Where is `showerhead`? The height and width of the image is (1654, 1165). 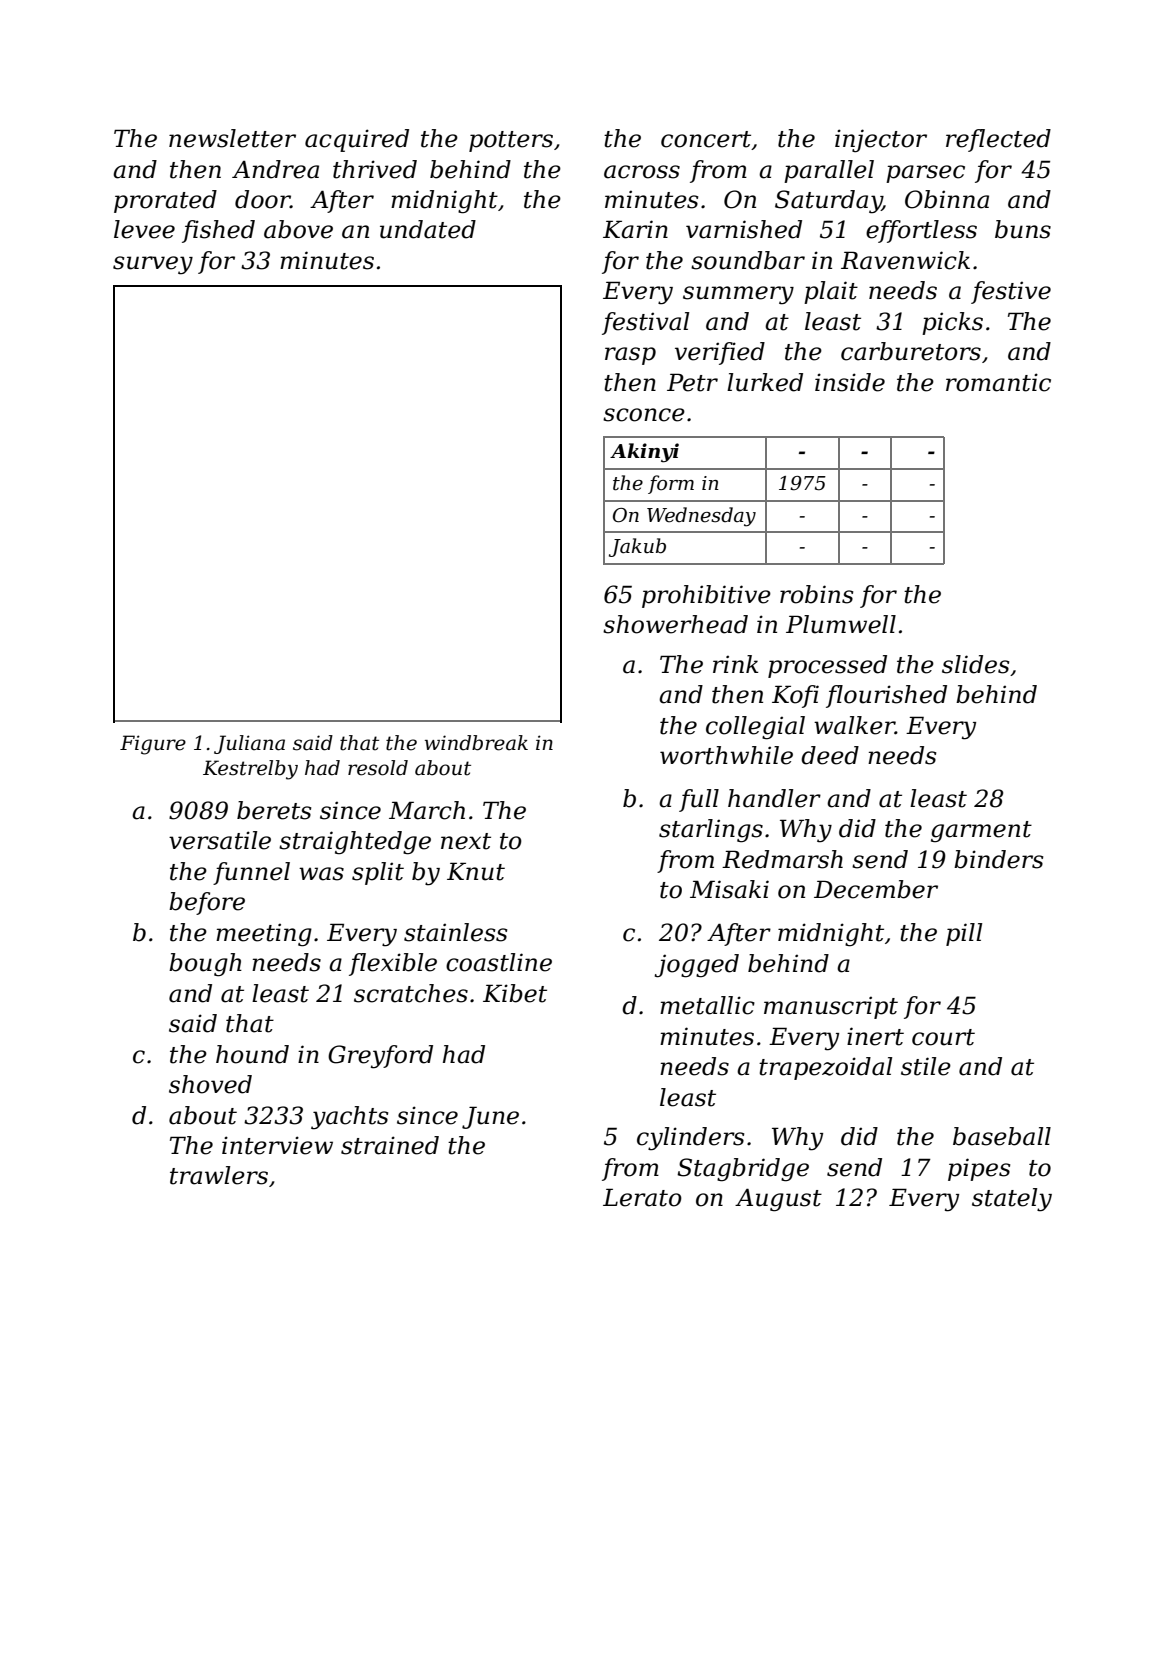 showerhead is located at coordinates (675, 624).
